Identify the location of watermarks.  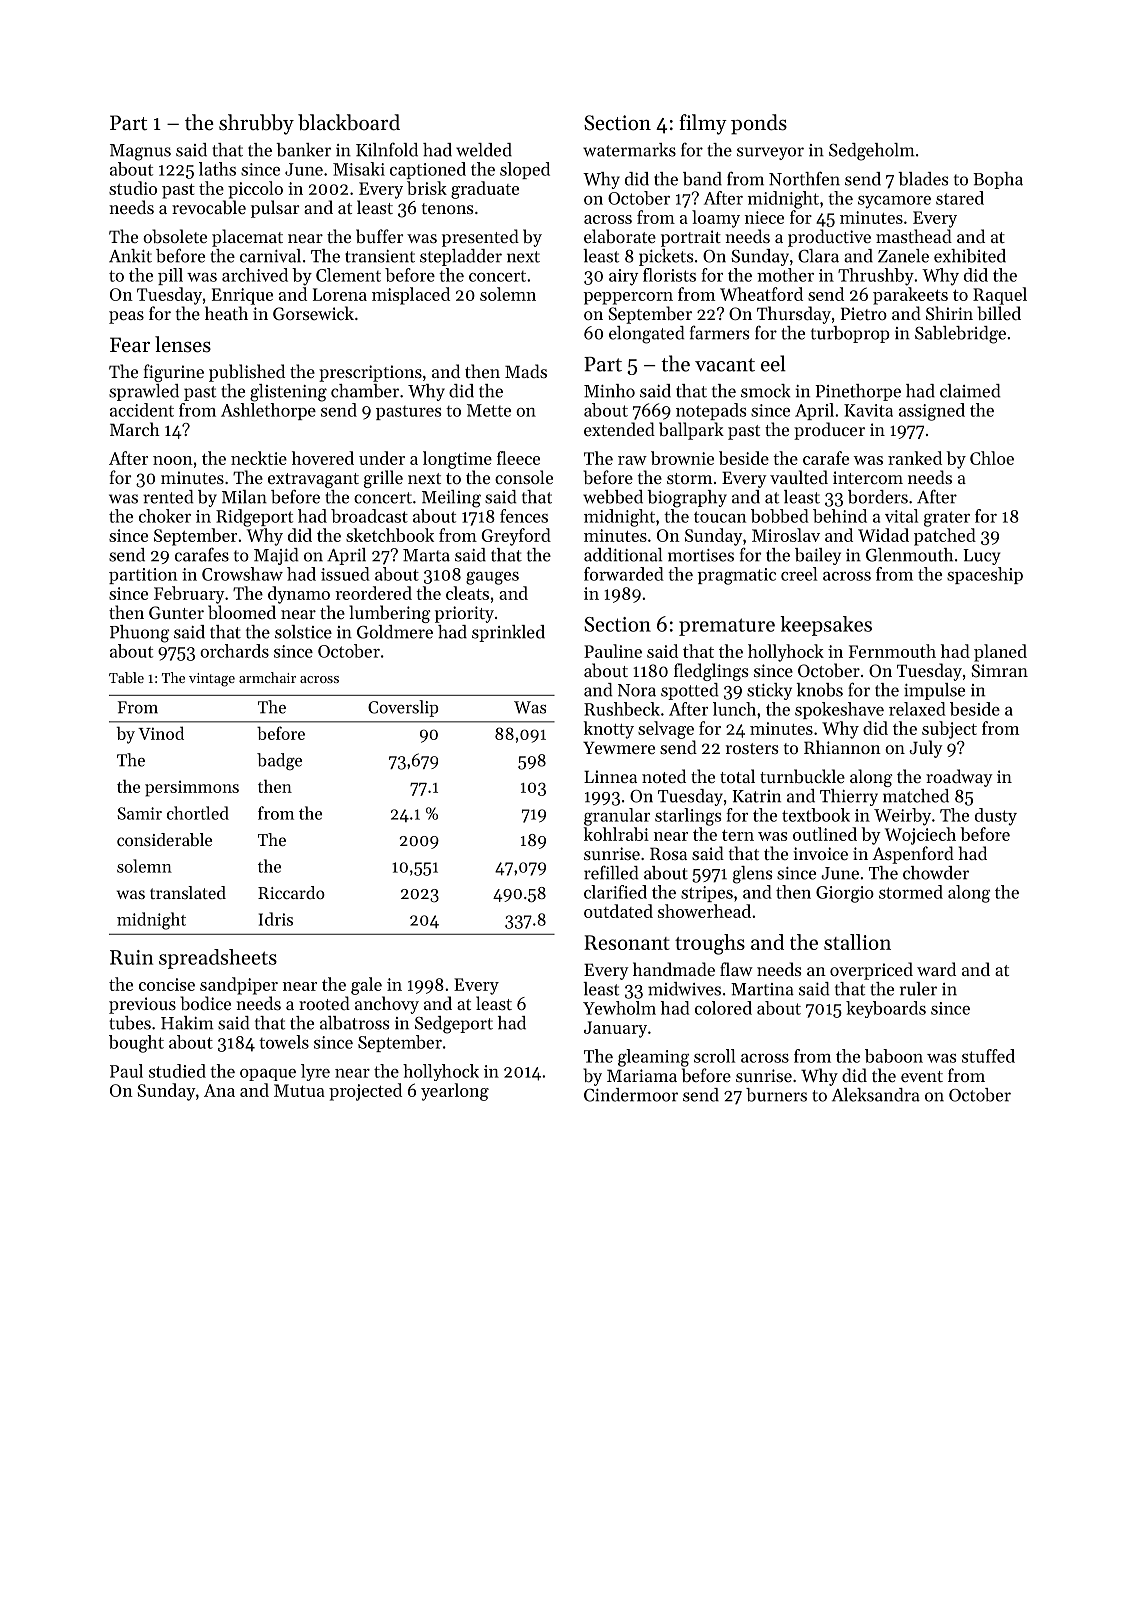
(629, 150).
